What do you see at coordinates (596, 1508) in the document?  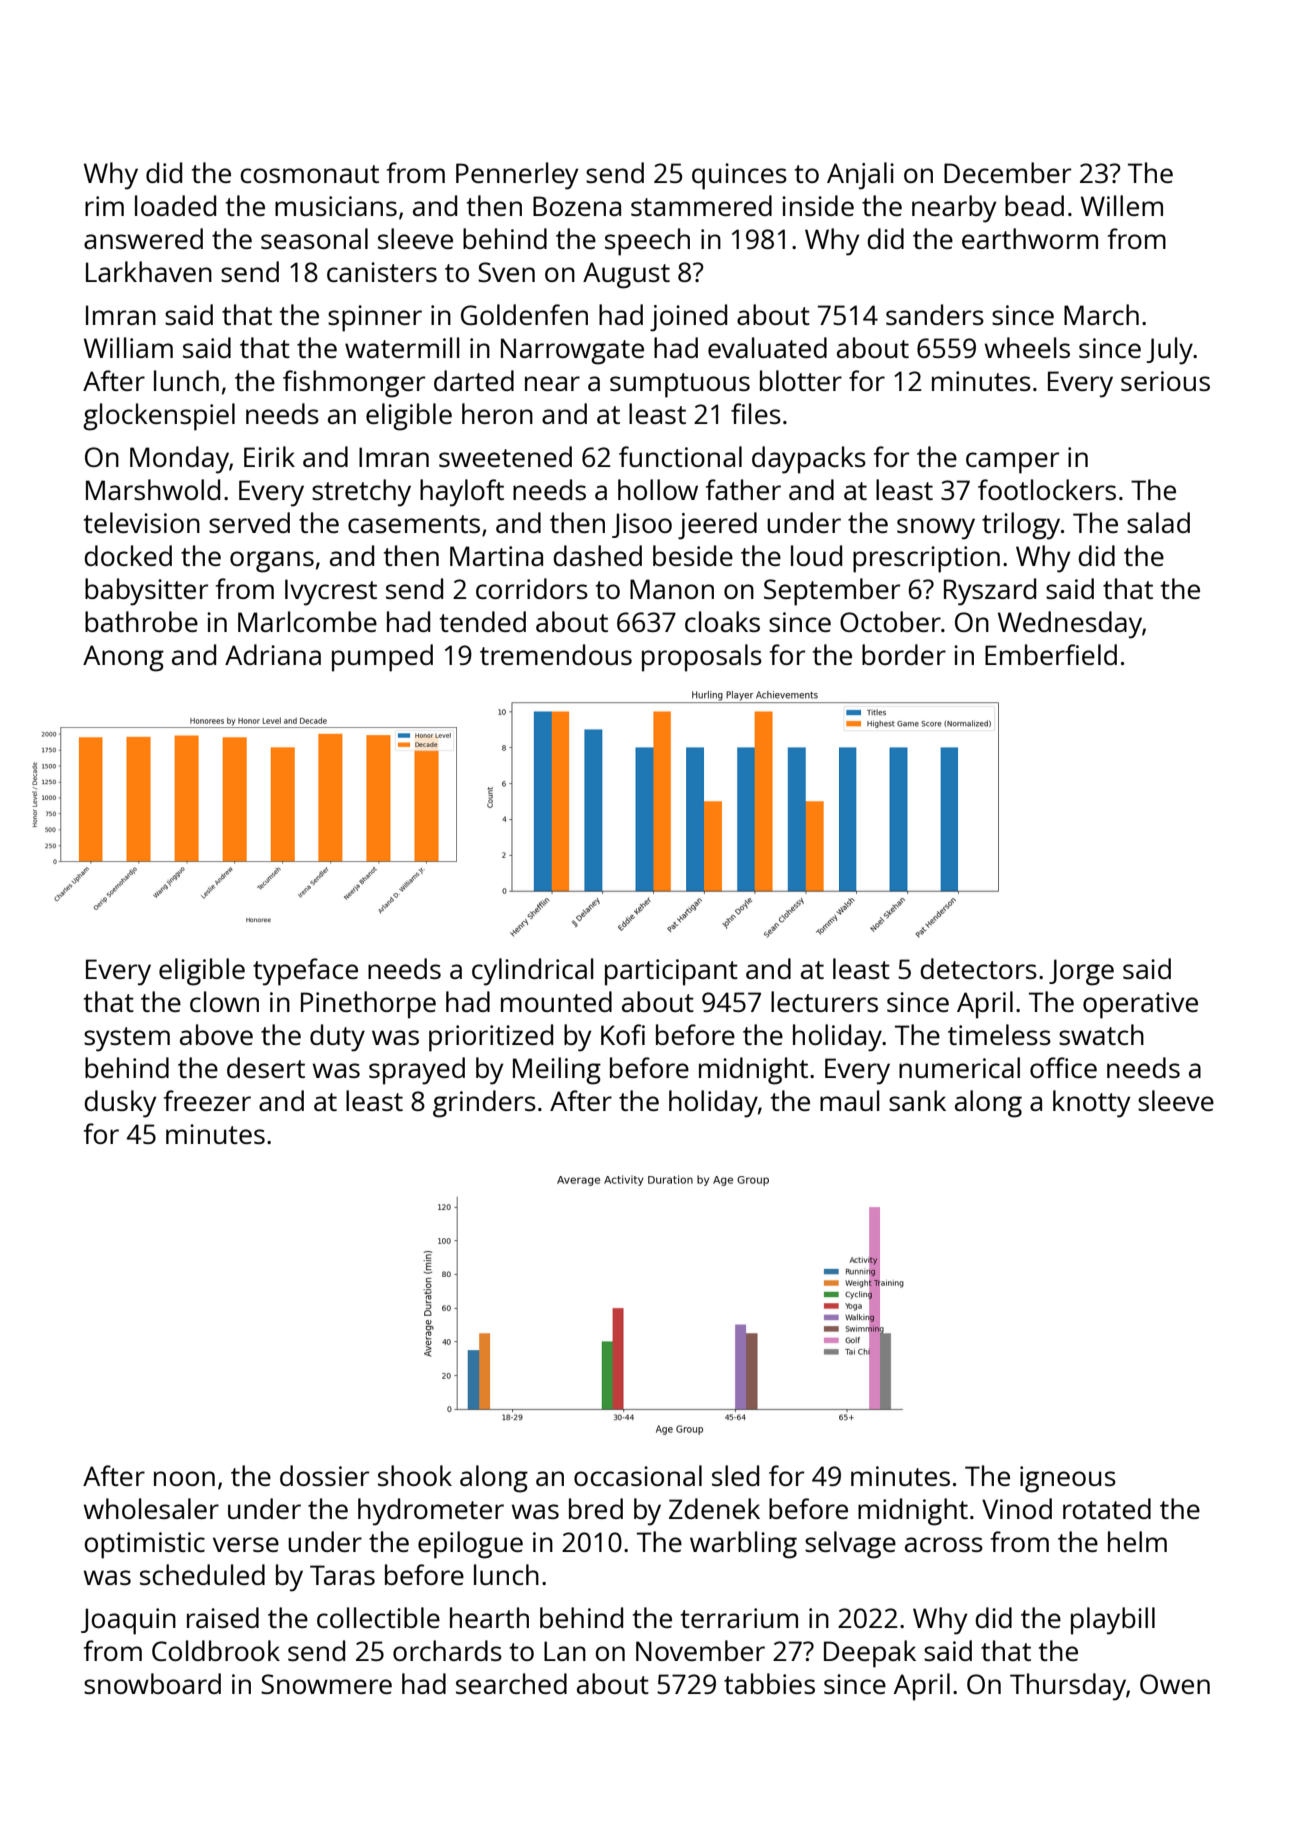 I see `bred` at bounding box center [596, 1508].
